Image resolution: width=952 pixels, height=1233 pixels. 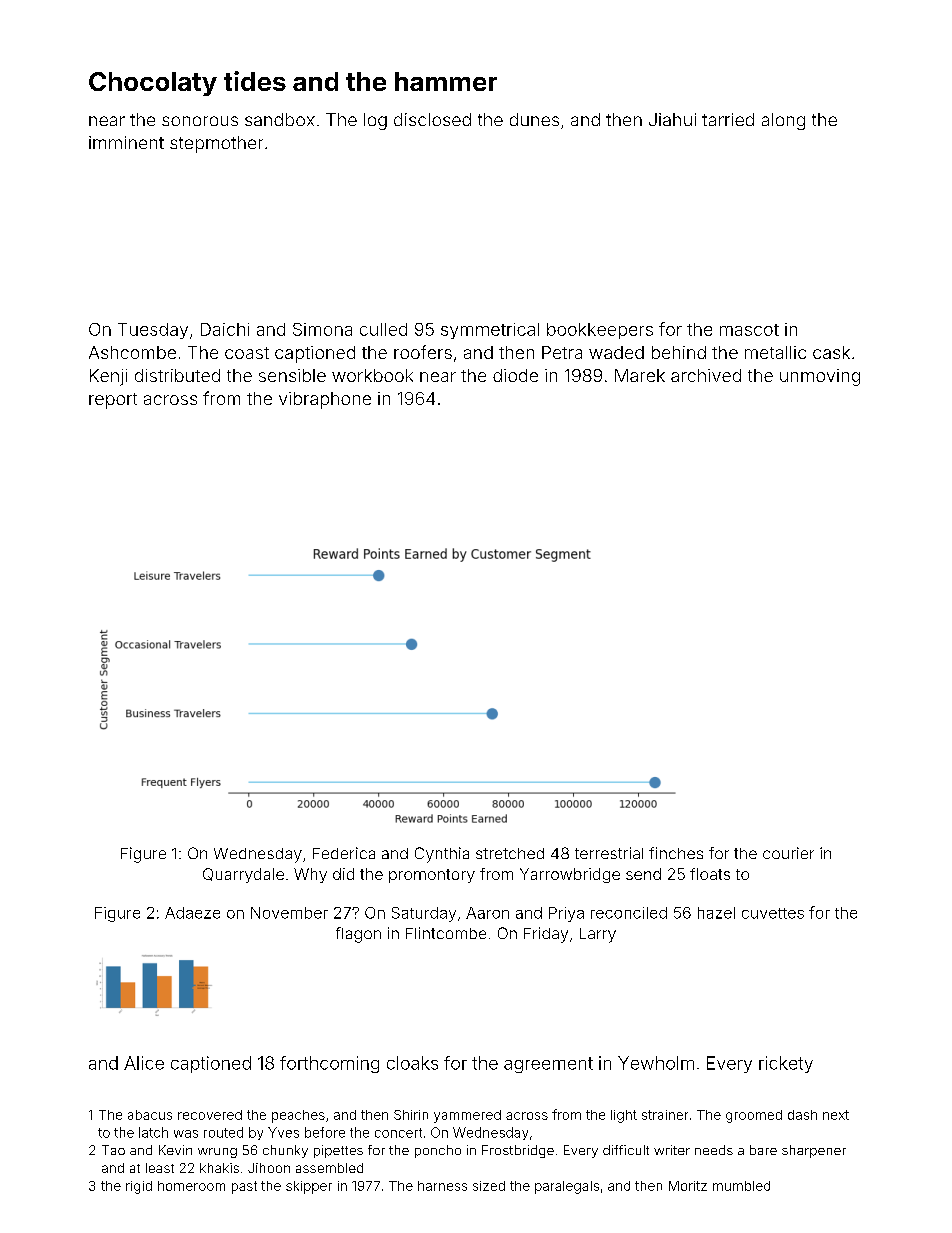 I want to click on paralegals, so click(x=567, y=1187).
